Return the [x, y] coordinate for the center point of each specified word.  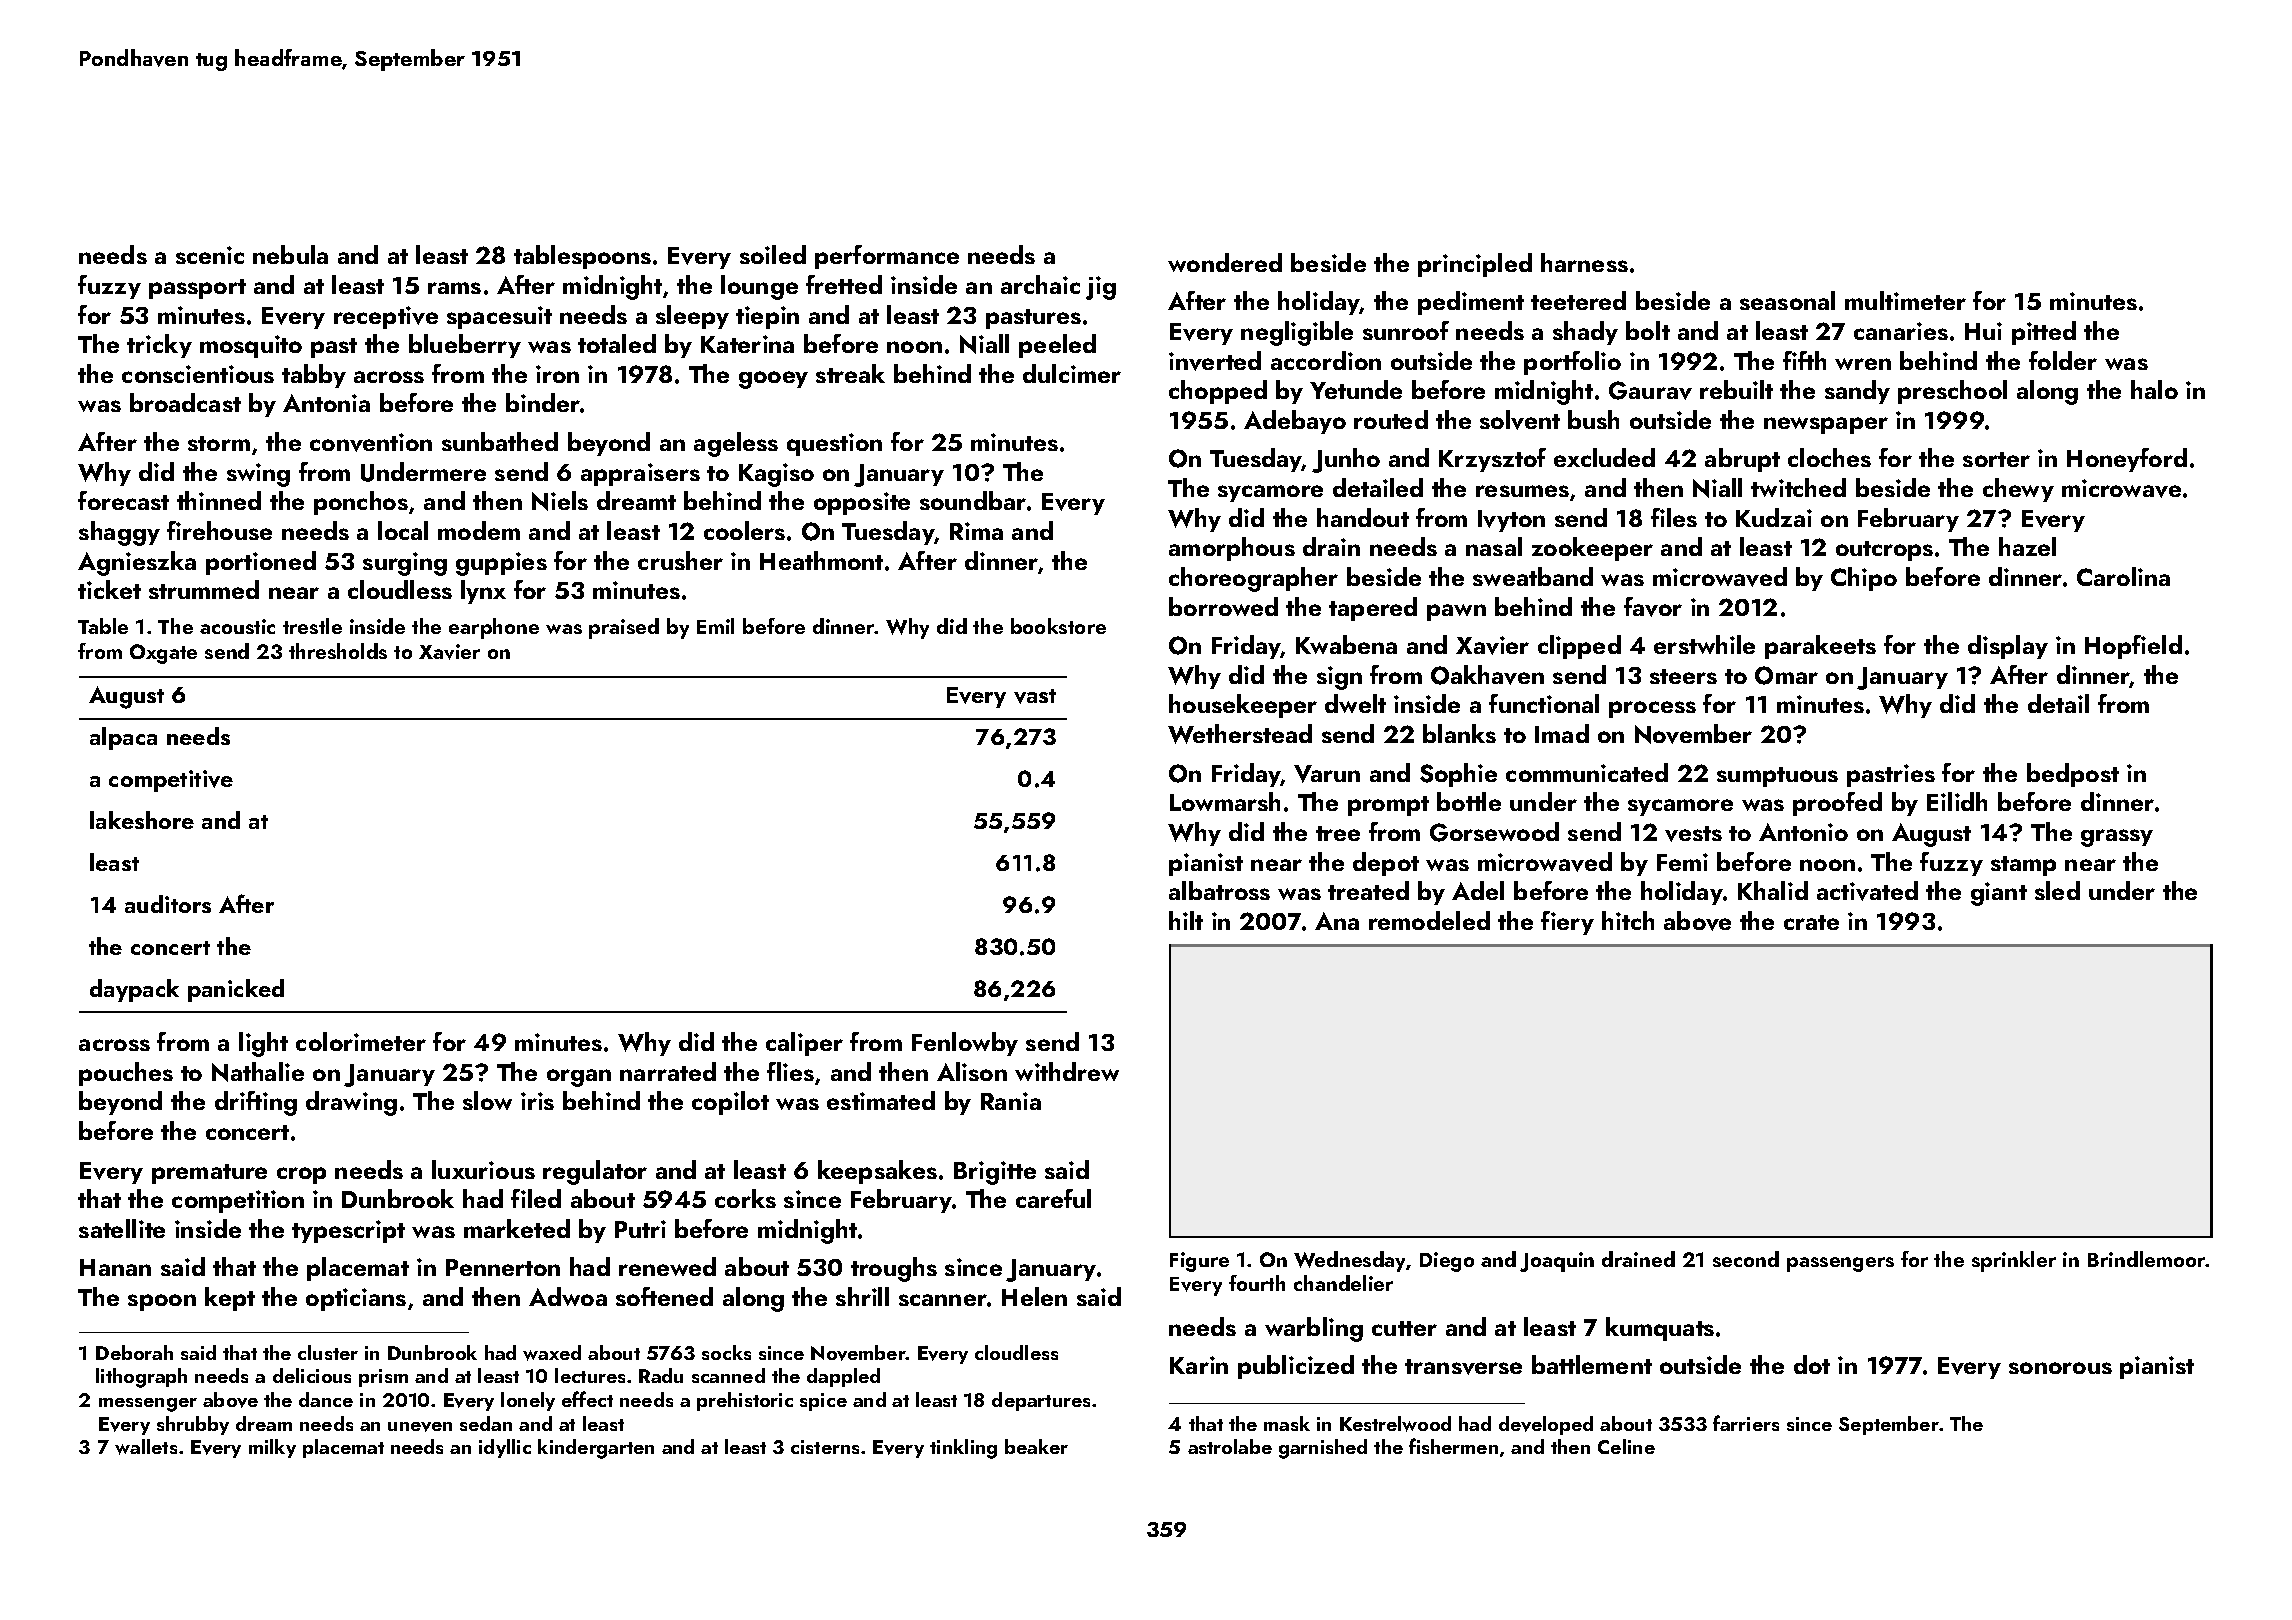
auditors [168, 904]
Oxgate [163, 654]
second [1746, 1259]
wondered [1225, 262]
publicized [1296, 1367]
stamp [2023, 866]
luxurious [483, 1169]
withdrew [1067, 1071]
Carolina [2123, 576]
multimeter [1905, 300]
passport [197, 289]
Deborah [134, 1352]
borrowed [1223, 606]
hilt [1186, 920]
